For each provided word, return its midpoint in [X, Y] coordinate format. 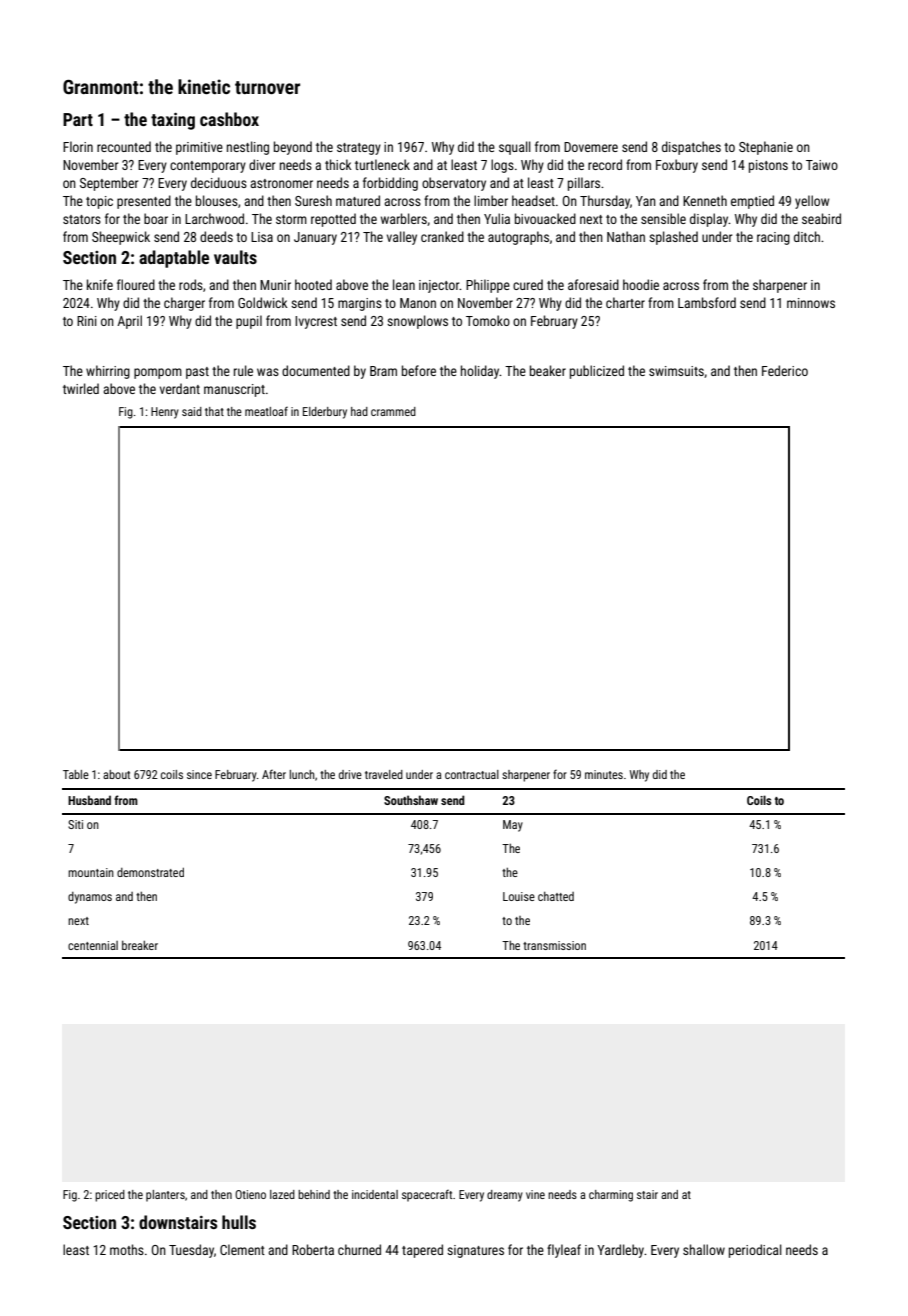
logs [502, 166]
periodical [755, 1251]
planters [165, 1196]
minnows [811, 303]
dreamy [505, 1196]
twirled [81, 388]
